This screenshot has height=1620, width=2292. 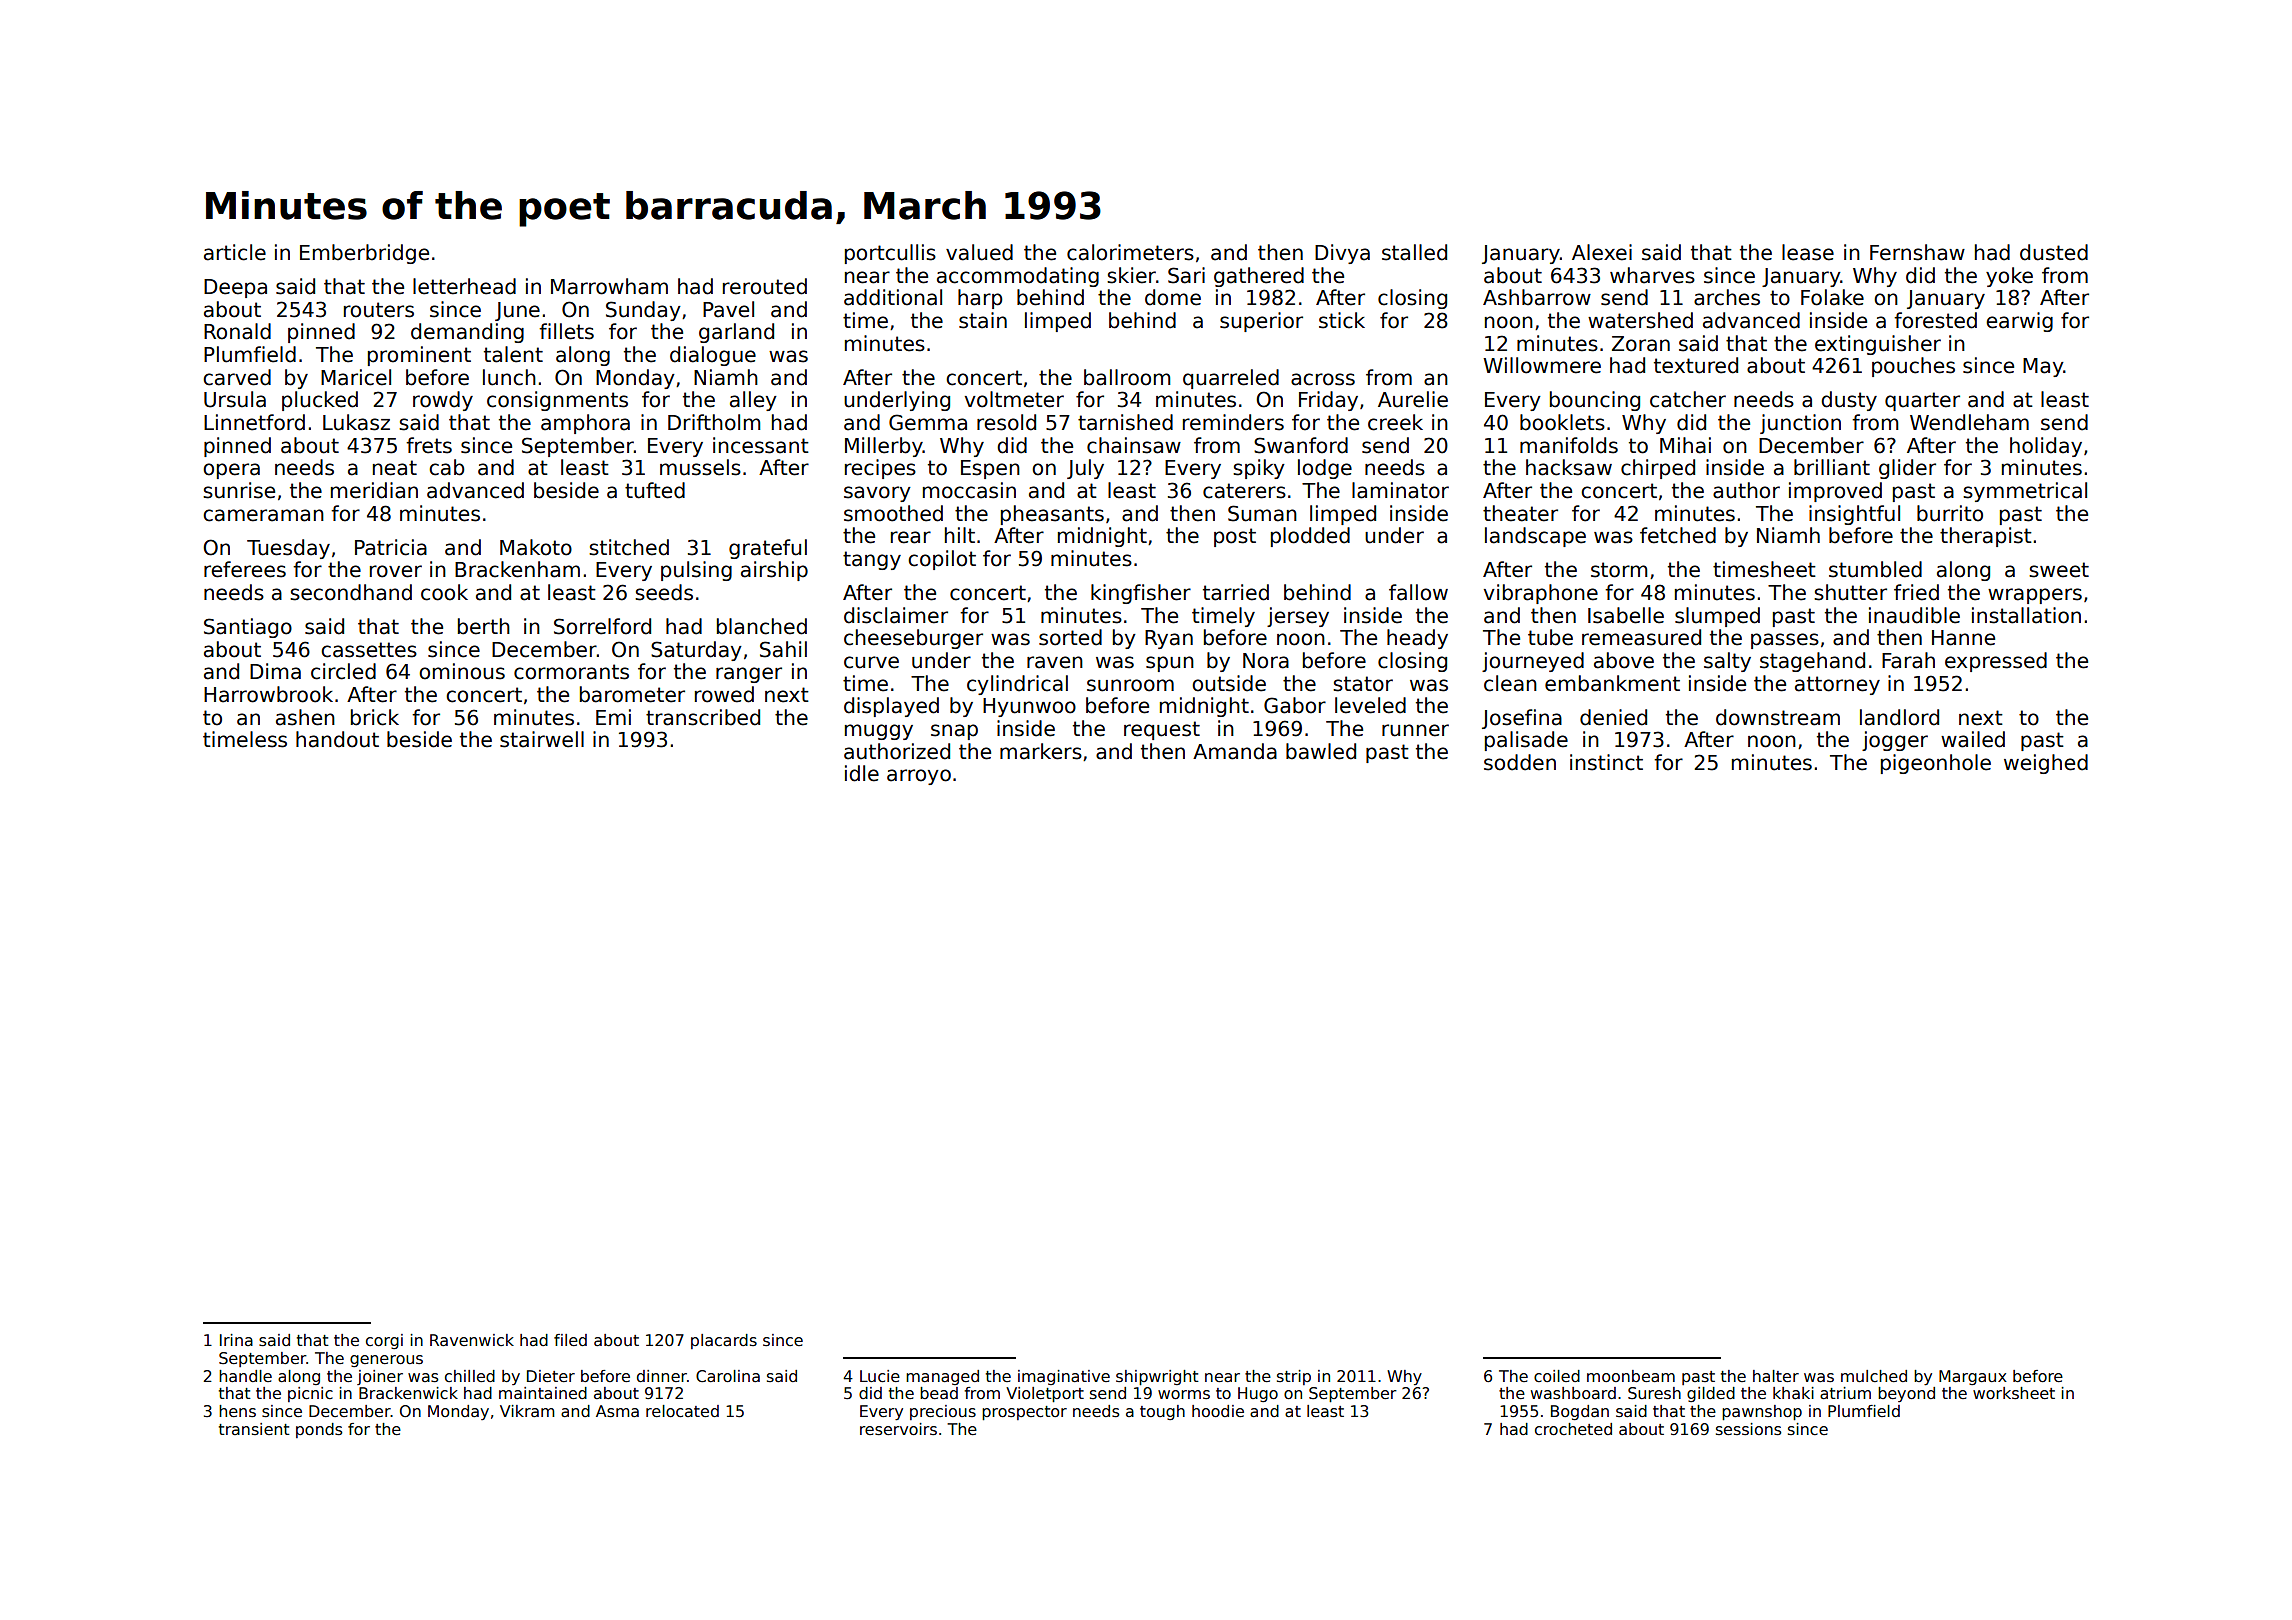 I want to click on filed, so click(x=570, y=1340).
